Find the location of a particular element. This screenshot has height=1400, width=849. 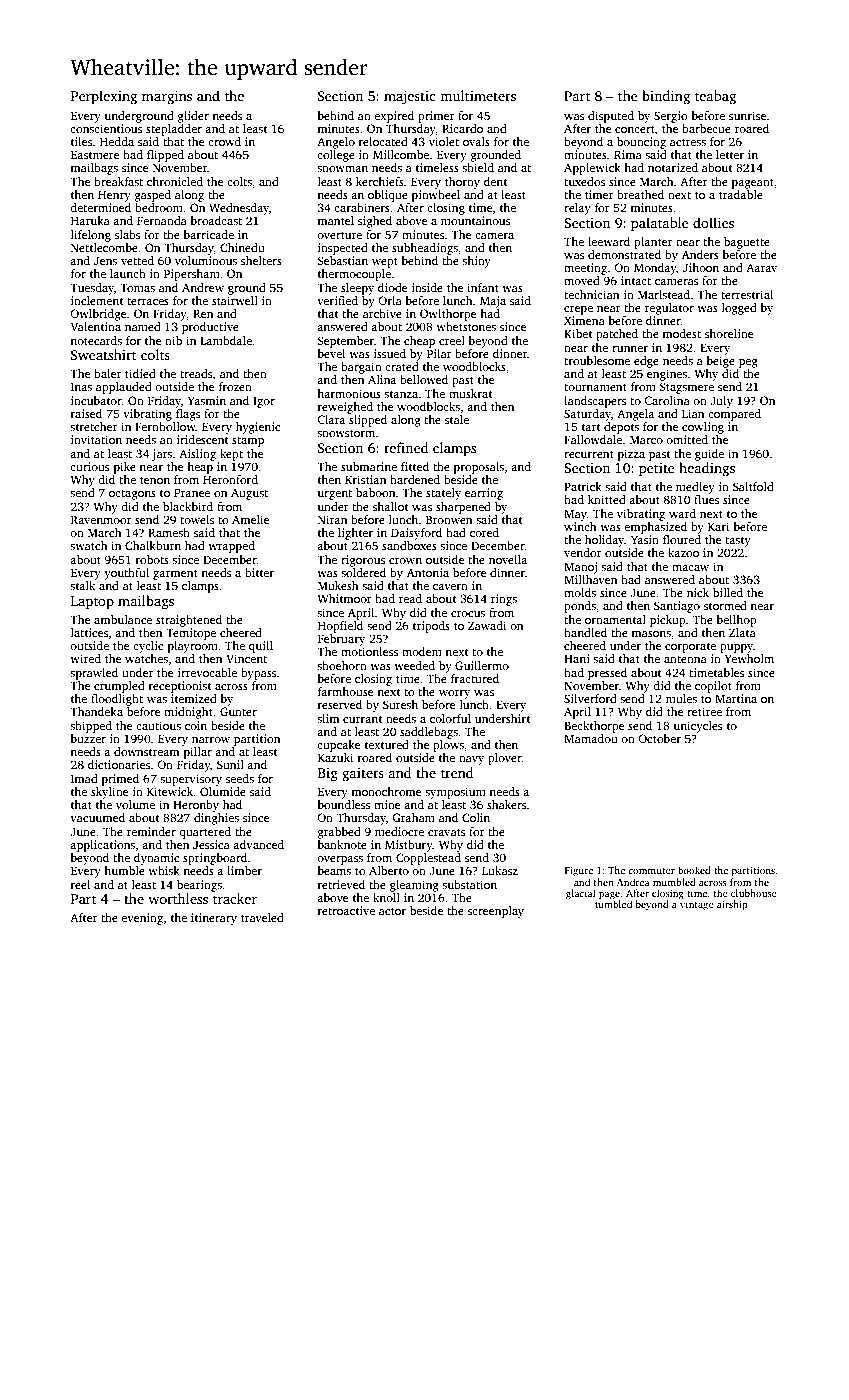

Niran is located at coordinates (332, 519).
